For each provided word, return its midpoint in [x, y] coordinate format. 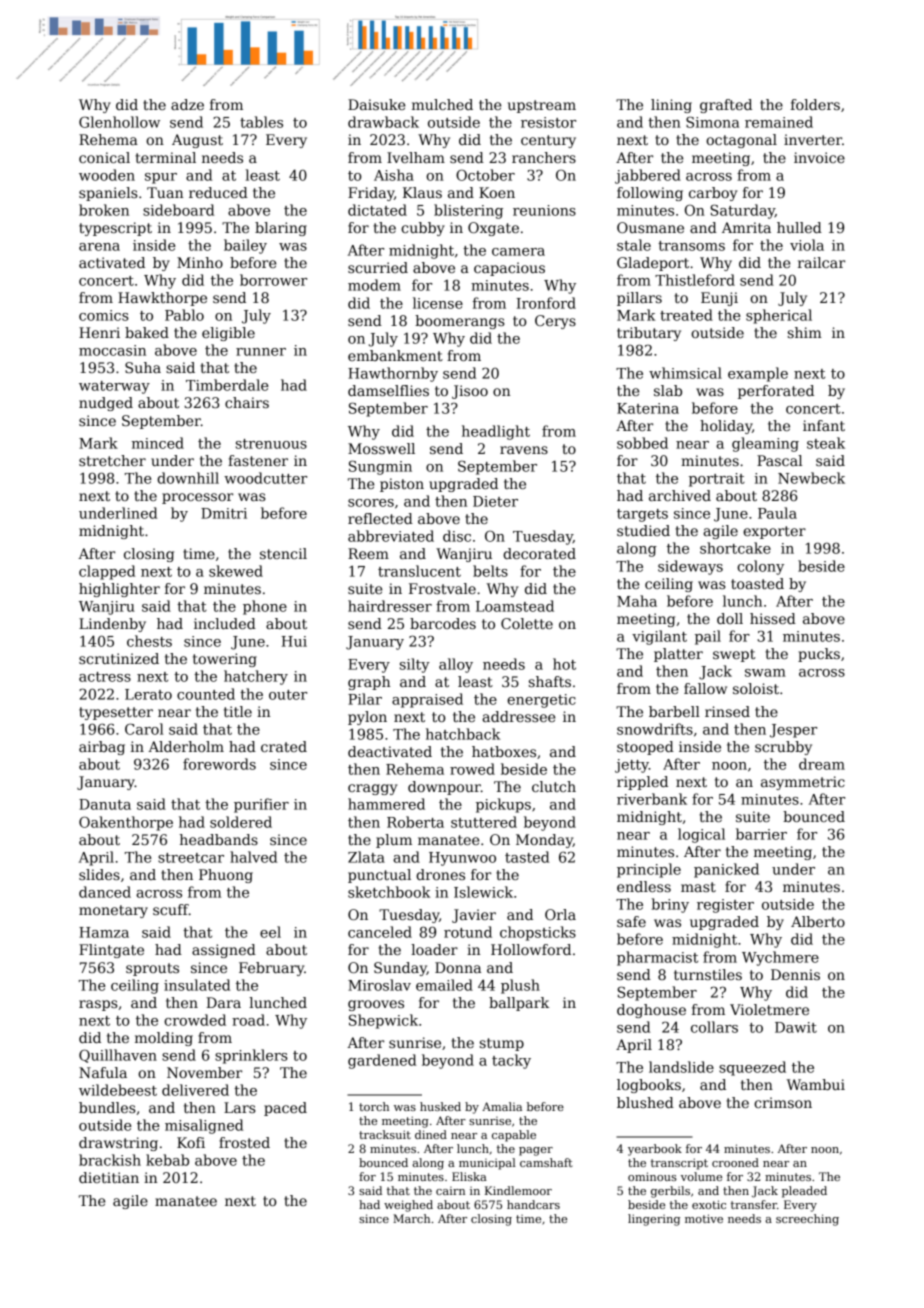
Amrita [746, 227]
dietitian [109, 1177]
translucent [419, 571]
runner [261, 352]
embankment [395, 355]
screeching [807, 1220]
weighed [408, 1206]
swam [765, 673]
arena [99, 247]
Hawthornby [393, 374]
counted [206, 694]
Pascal [779, 460]
